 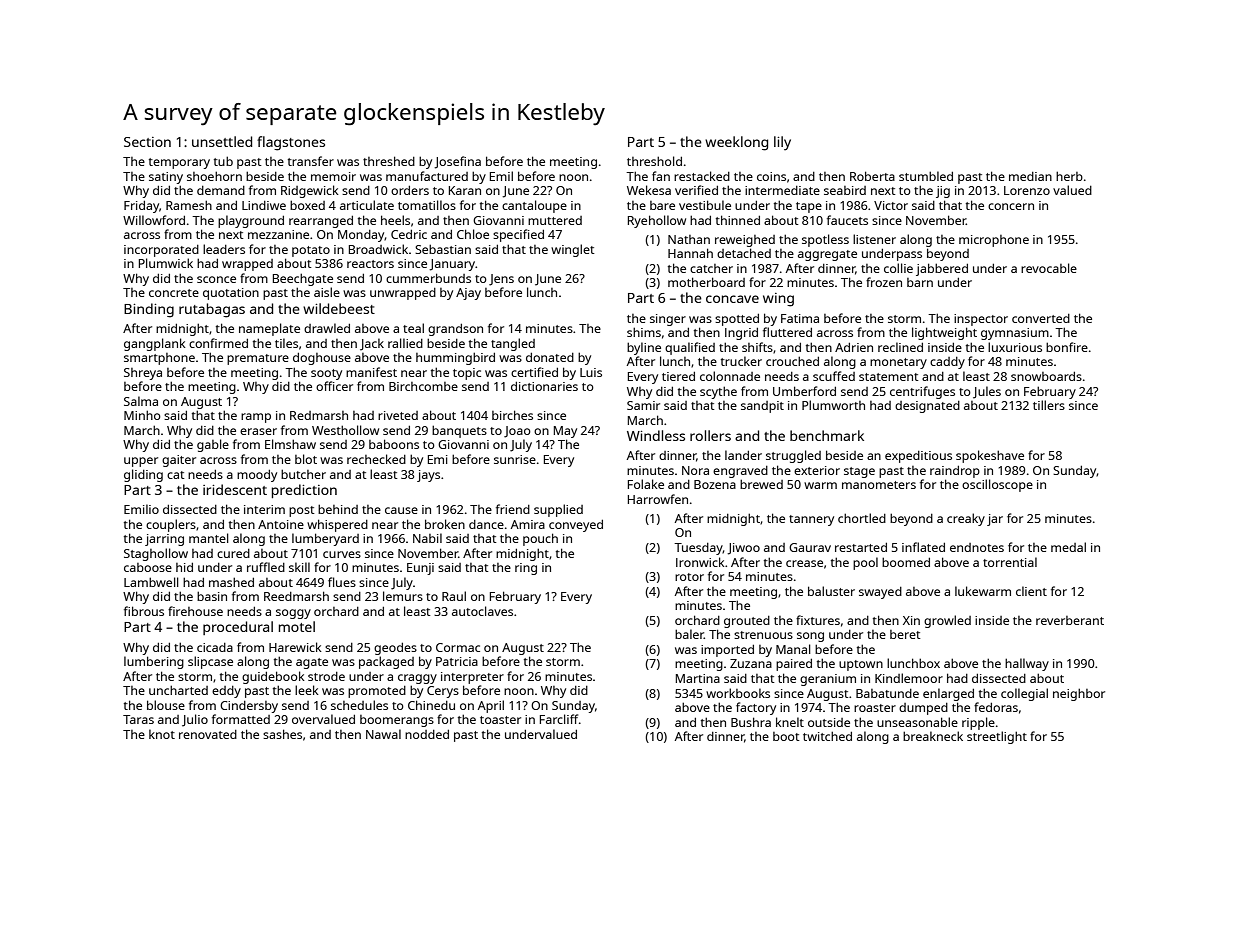 What do you see at coordinates (933, 736) in the image?
I see `breakneck` at bounding box center [933, 736].
